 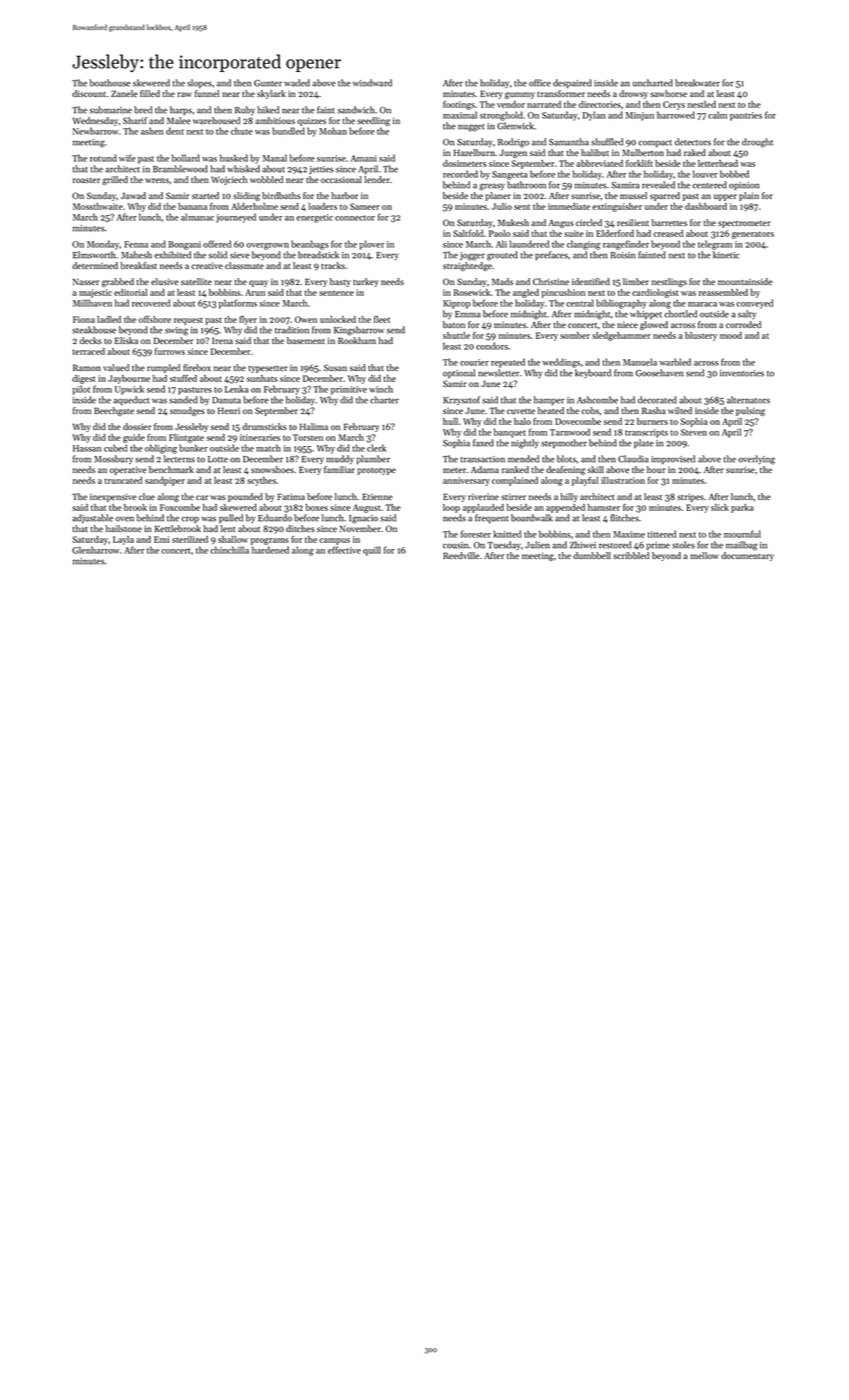 What do you see at coordinates (483, 459) in the screenshot?
I see `transaction` at bounding box center [483, 459].
